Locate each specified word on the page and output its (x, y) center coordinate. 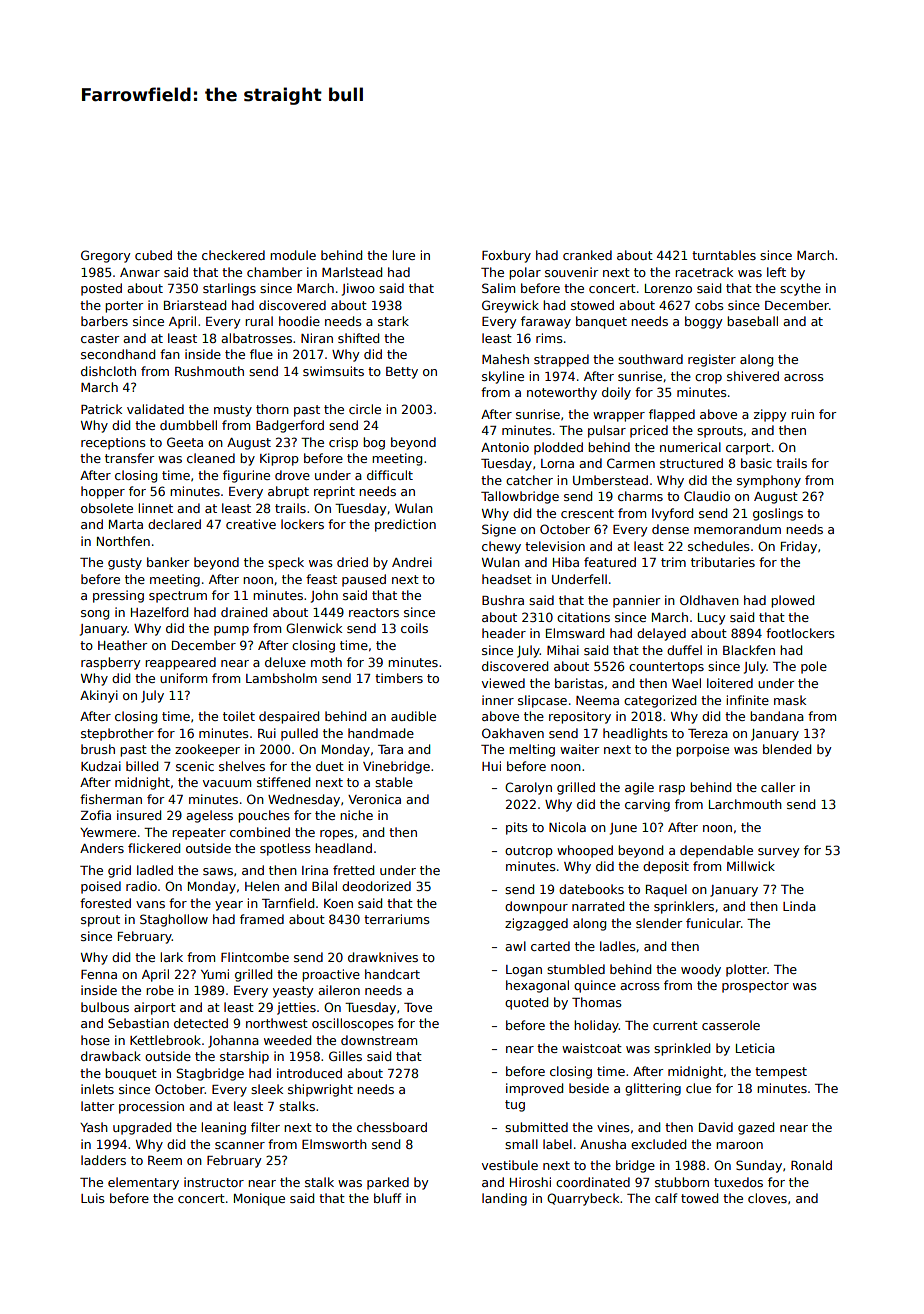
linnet (155, 508)
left (776, 272)
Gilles (345, 1056)
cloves (767, 1198)
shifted (358, 338)
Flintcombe (255, 957)
